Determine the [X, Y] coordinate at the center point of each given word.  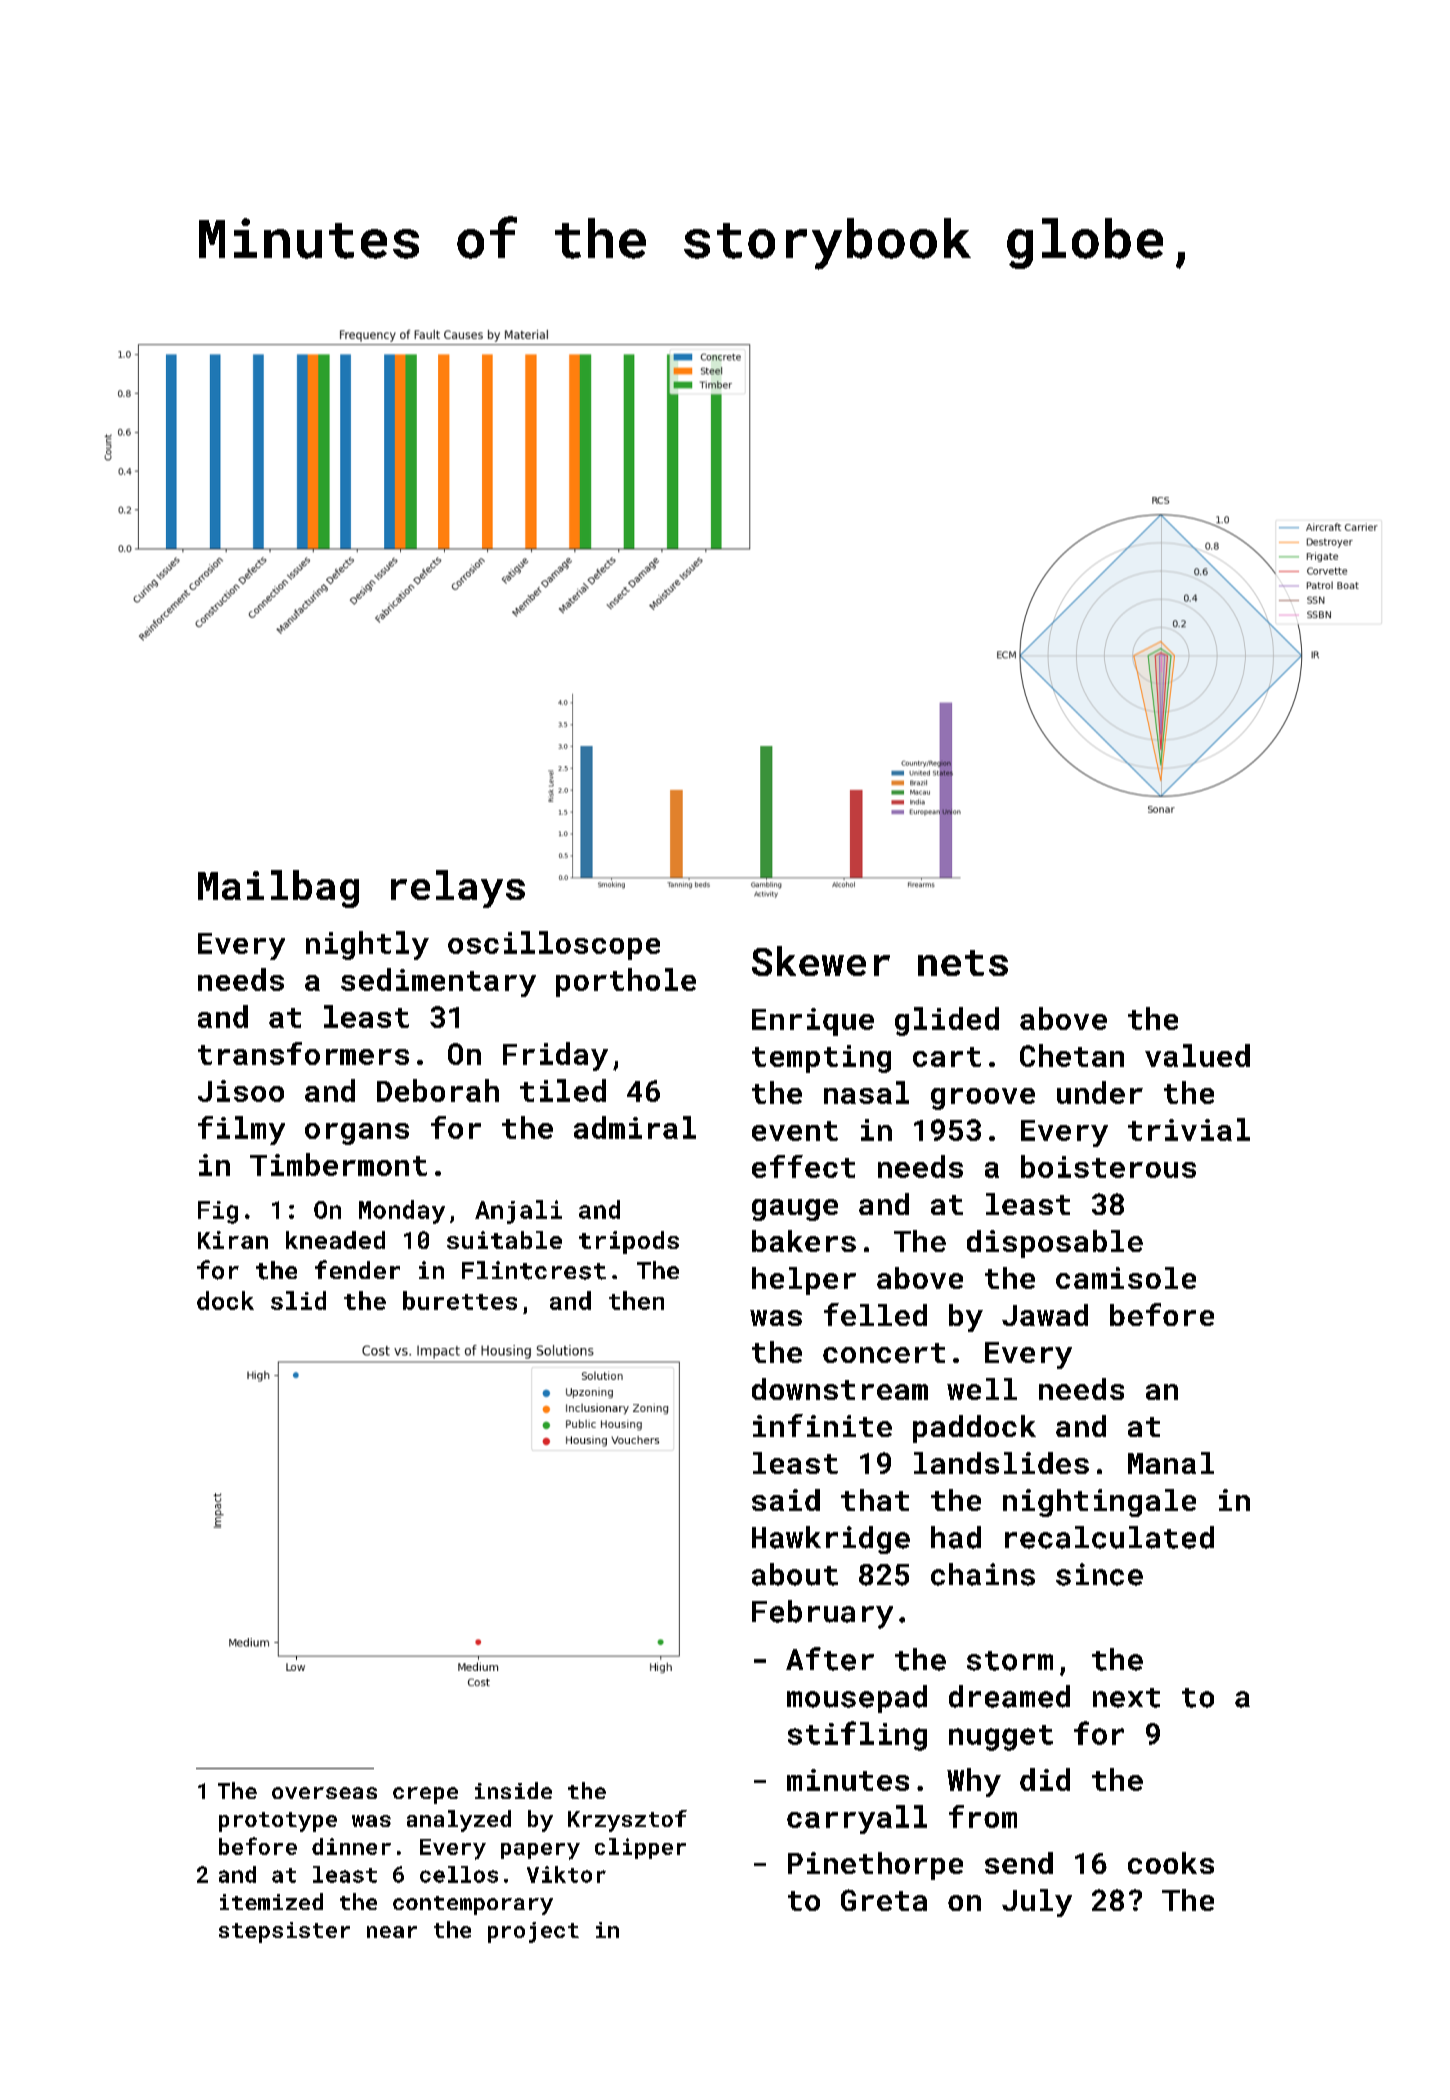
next [1126, 1698]
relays [458, 889]
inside [513, 1790]
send [1019, 1863]
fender [357, 1269]
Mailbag [278, 889]
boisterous [1108, 1166]
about [795, 1574]
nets [963, 963]
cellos [459, 1874]
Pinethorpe [875, 1866]
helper [804, 1281]
